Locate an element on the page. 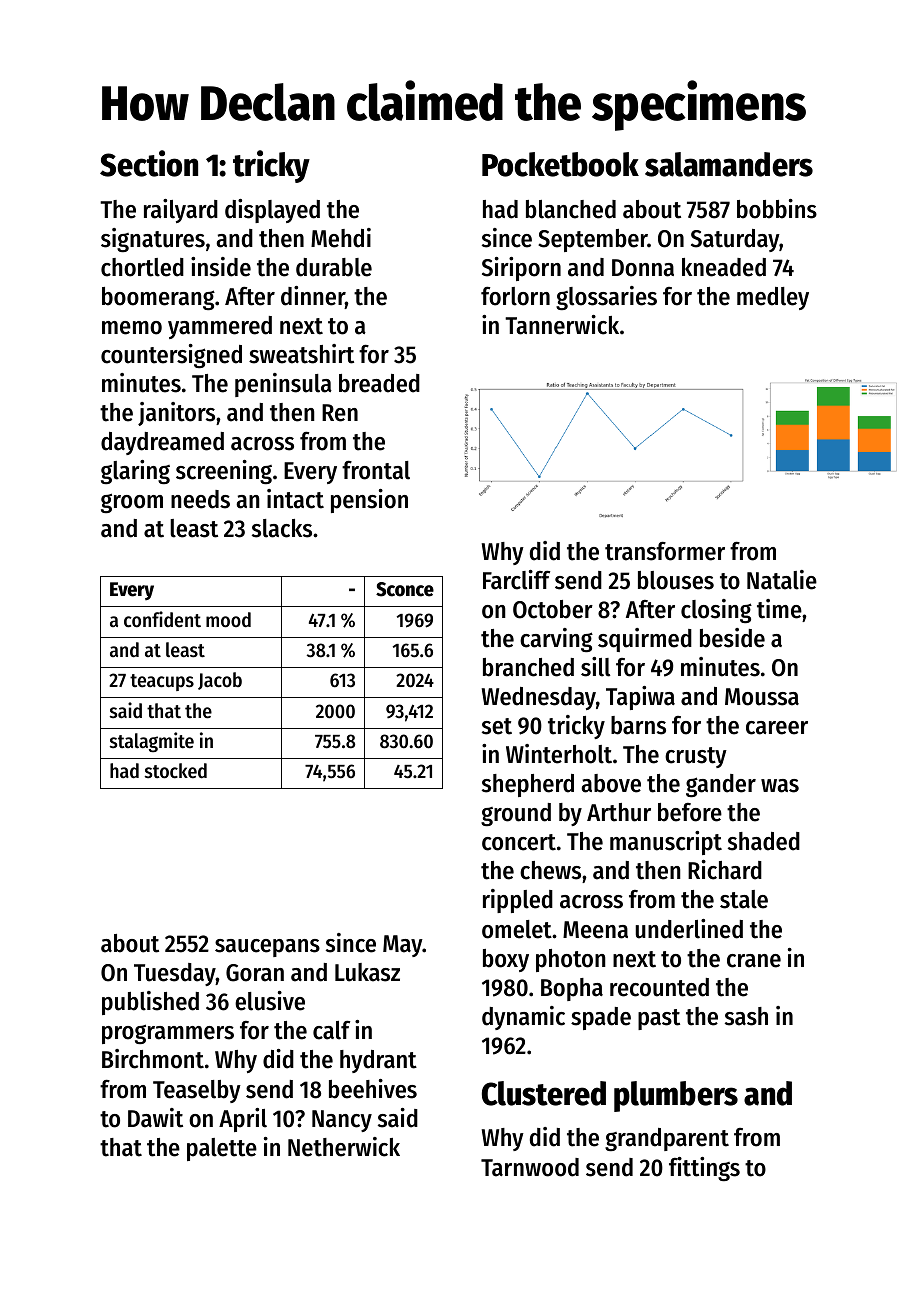 The height and width of the document is (1311, 924). medley is located at coordinates (773, 298).
